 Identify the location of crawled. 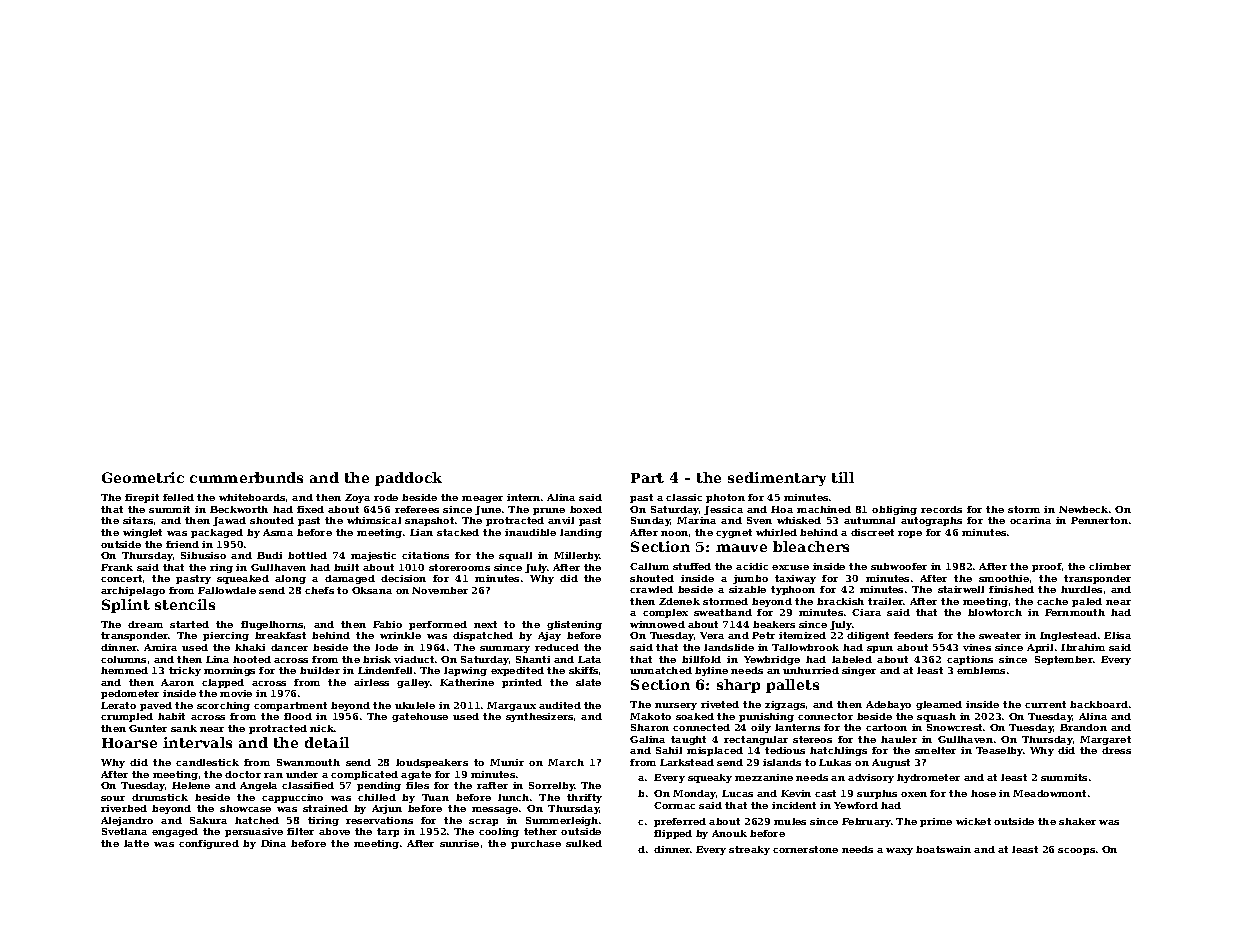
(651, 589).
